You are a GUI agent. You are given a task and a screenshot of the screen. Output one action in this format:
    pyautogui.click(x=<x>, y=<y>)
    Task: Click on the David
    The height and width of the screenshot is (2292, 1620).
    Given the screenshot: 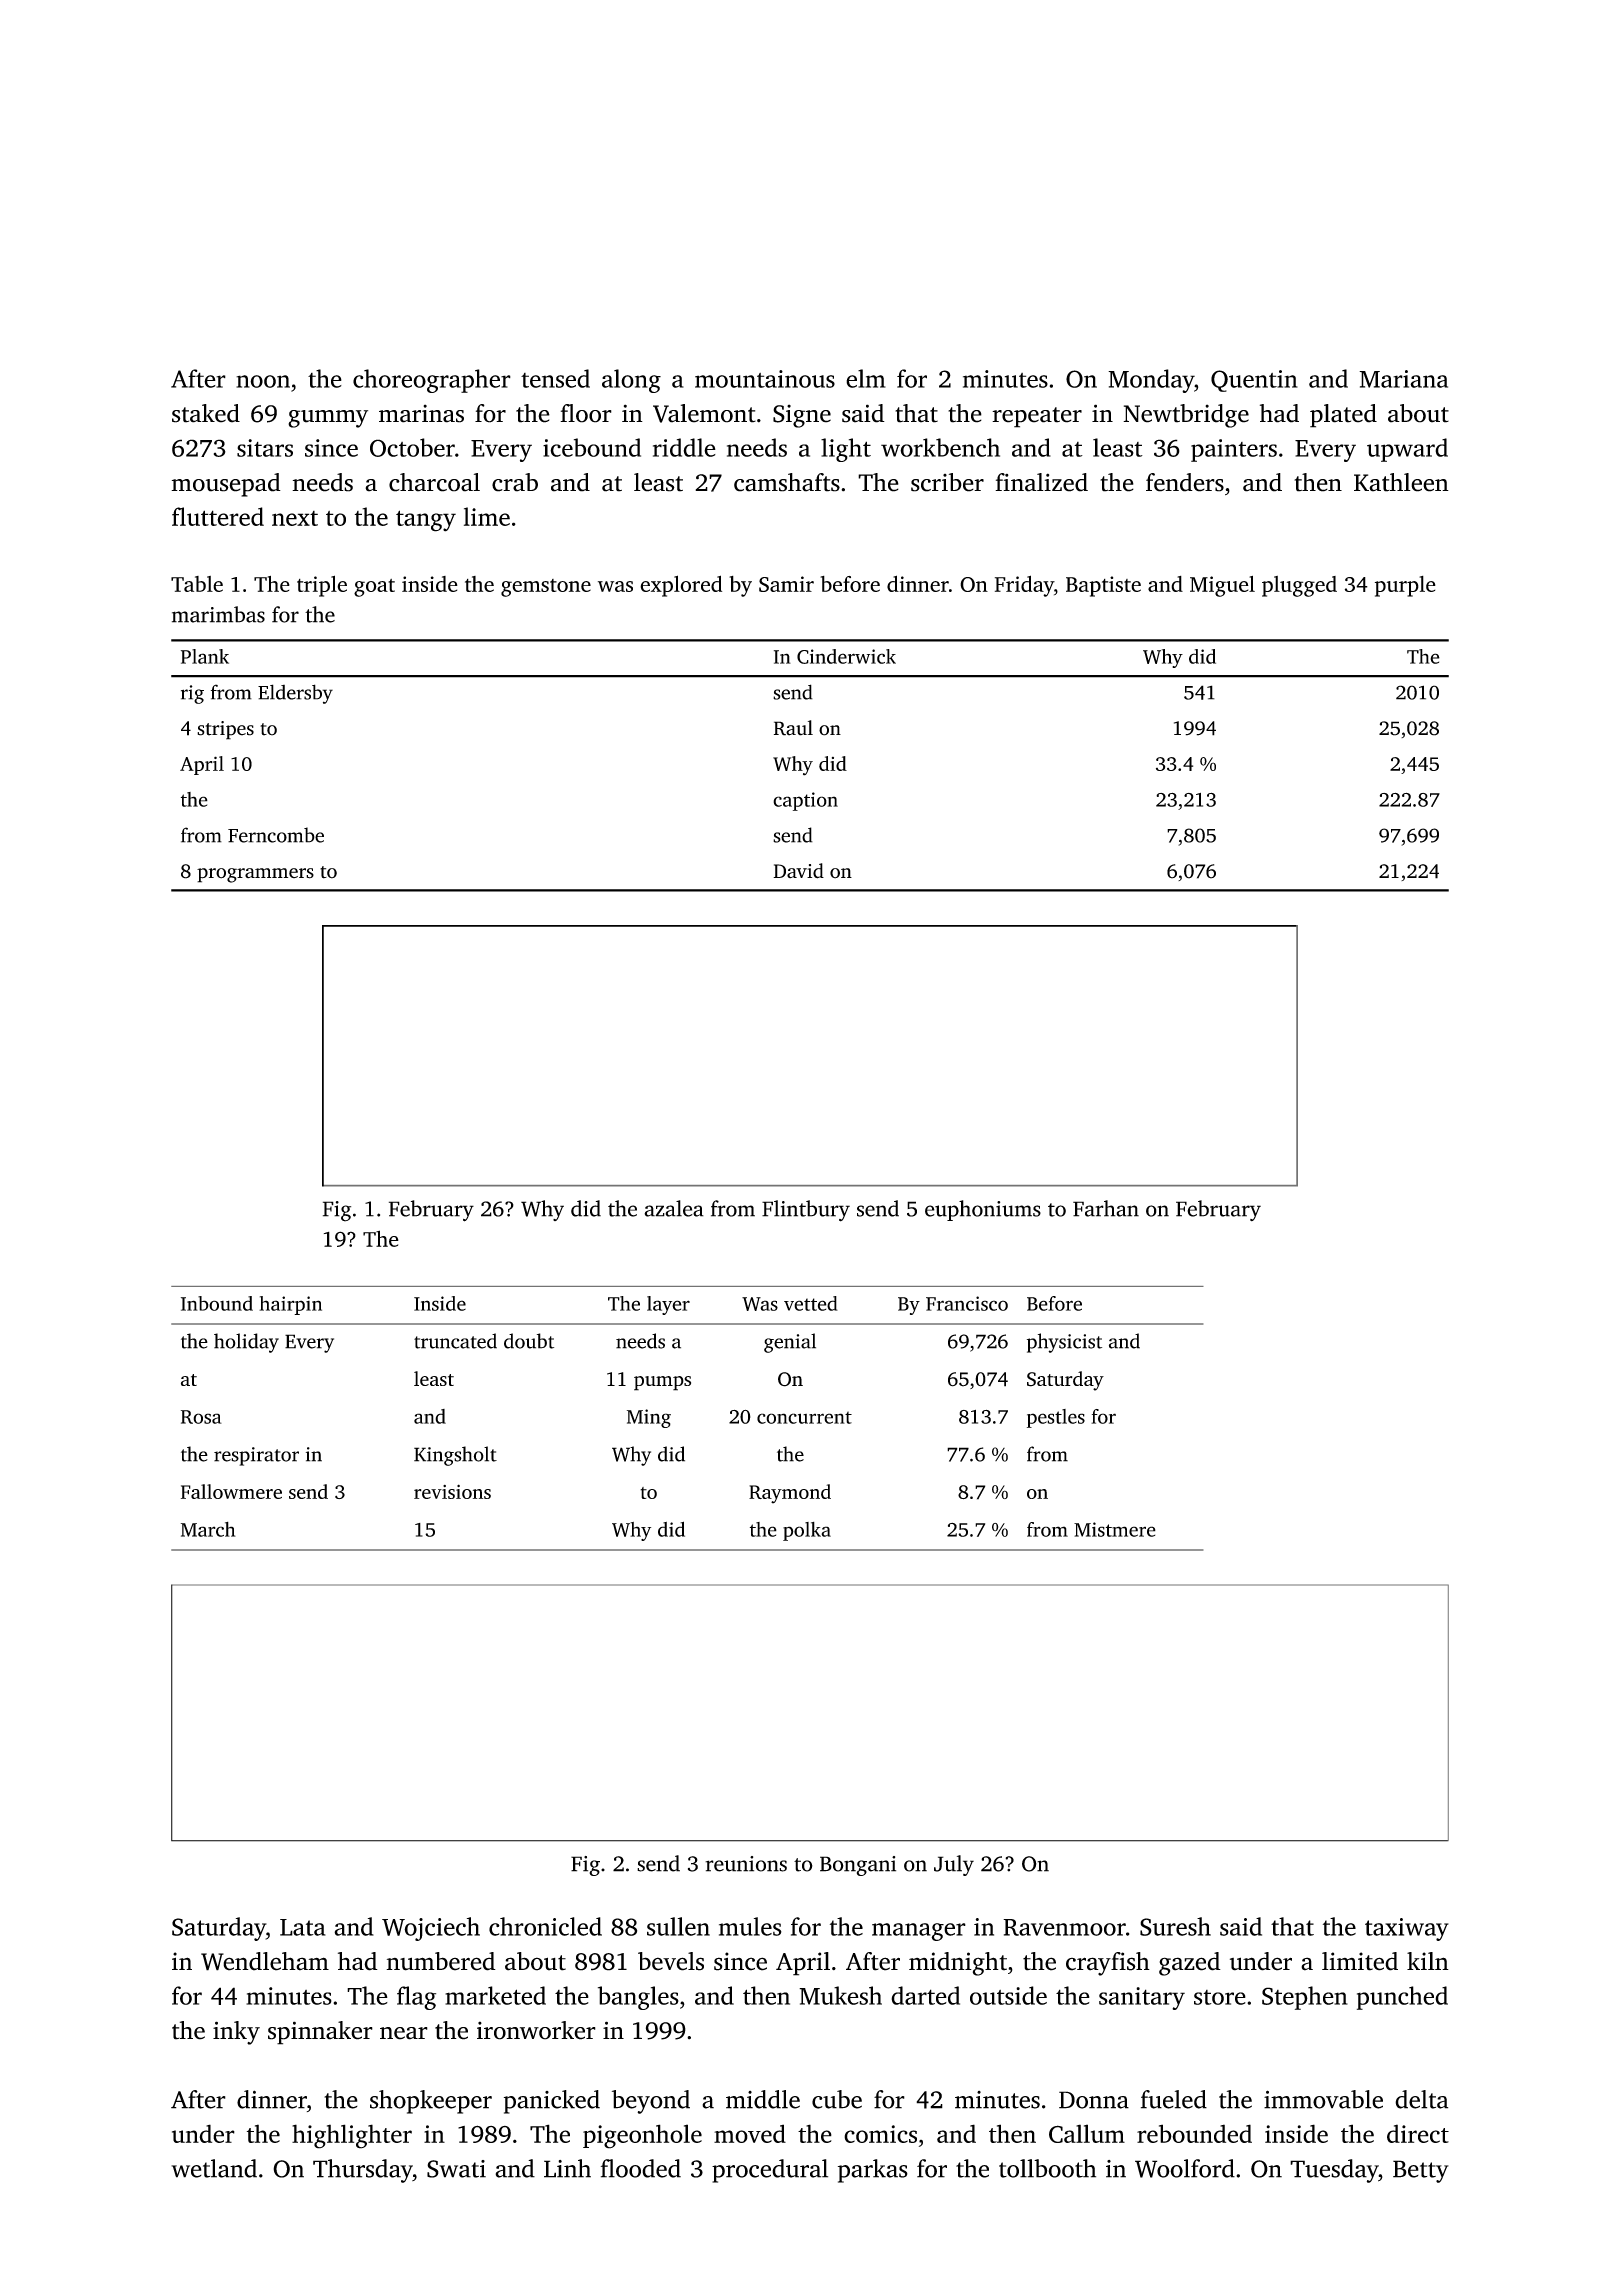 What is the action you would take?
    pyautogui.click(x=798, y=871)
